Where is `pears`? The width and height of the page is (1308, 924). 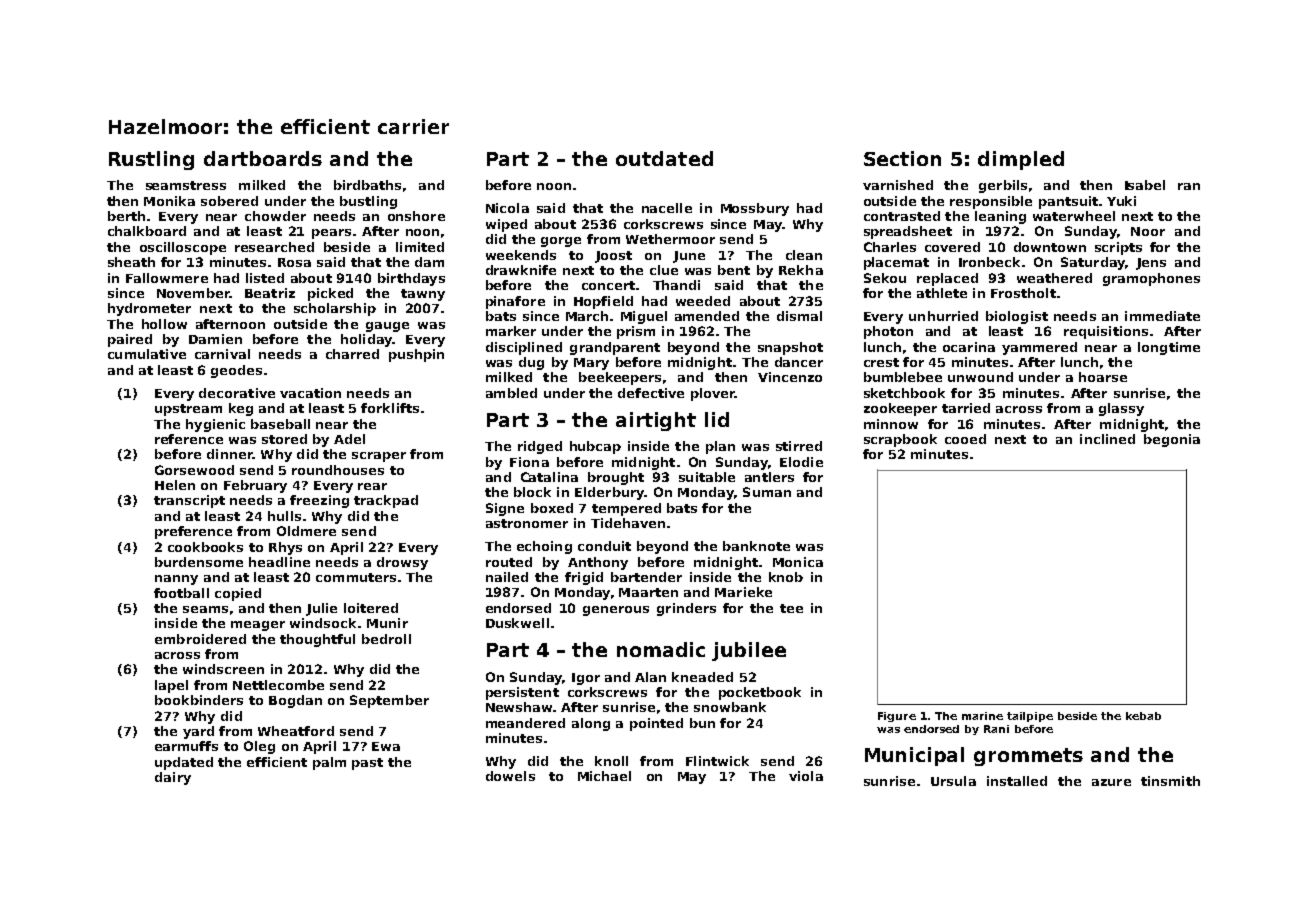 pears is located at coordinates (331, 234).
